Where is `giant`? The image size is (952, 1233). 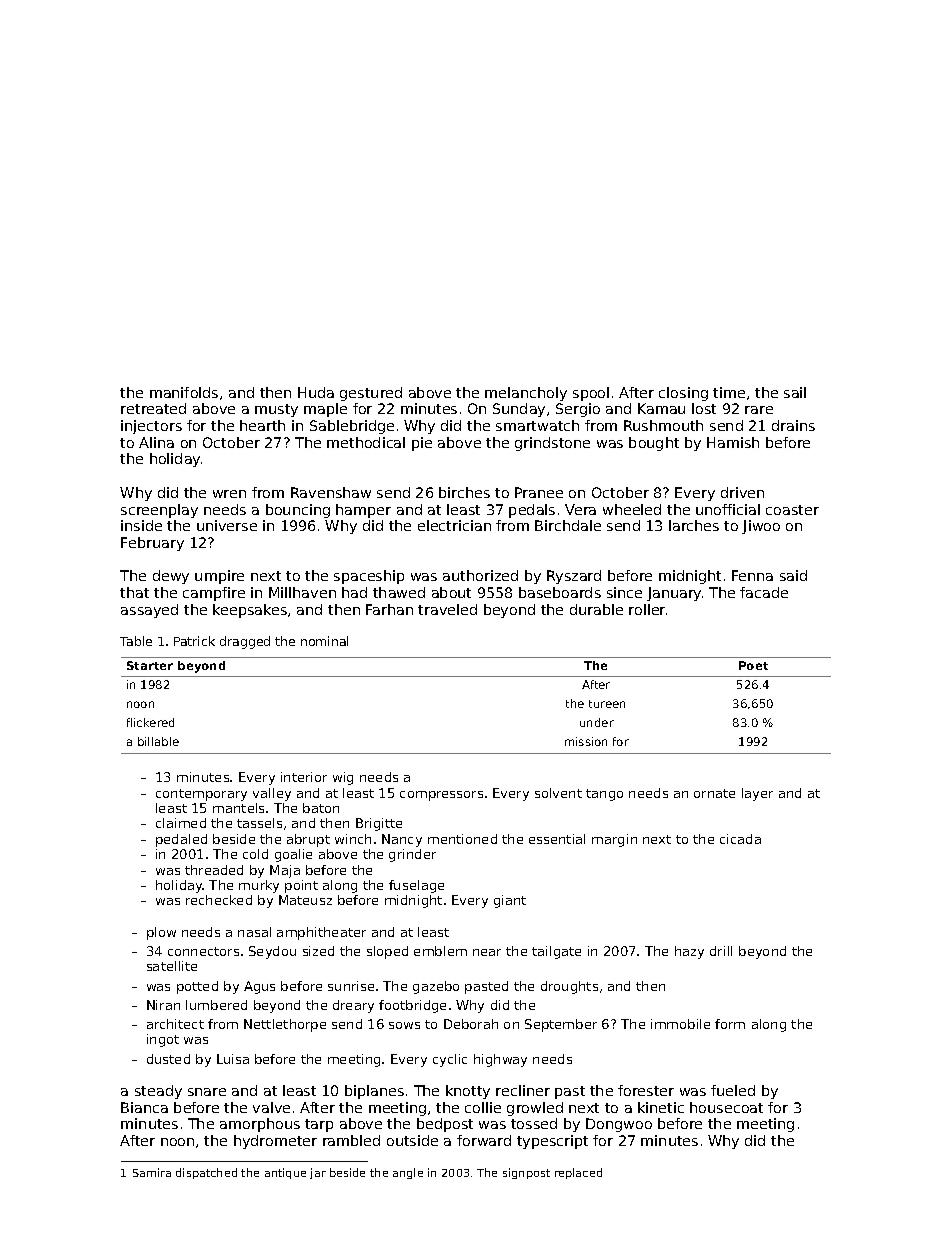 giant is located at coordinates (510, 901).
